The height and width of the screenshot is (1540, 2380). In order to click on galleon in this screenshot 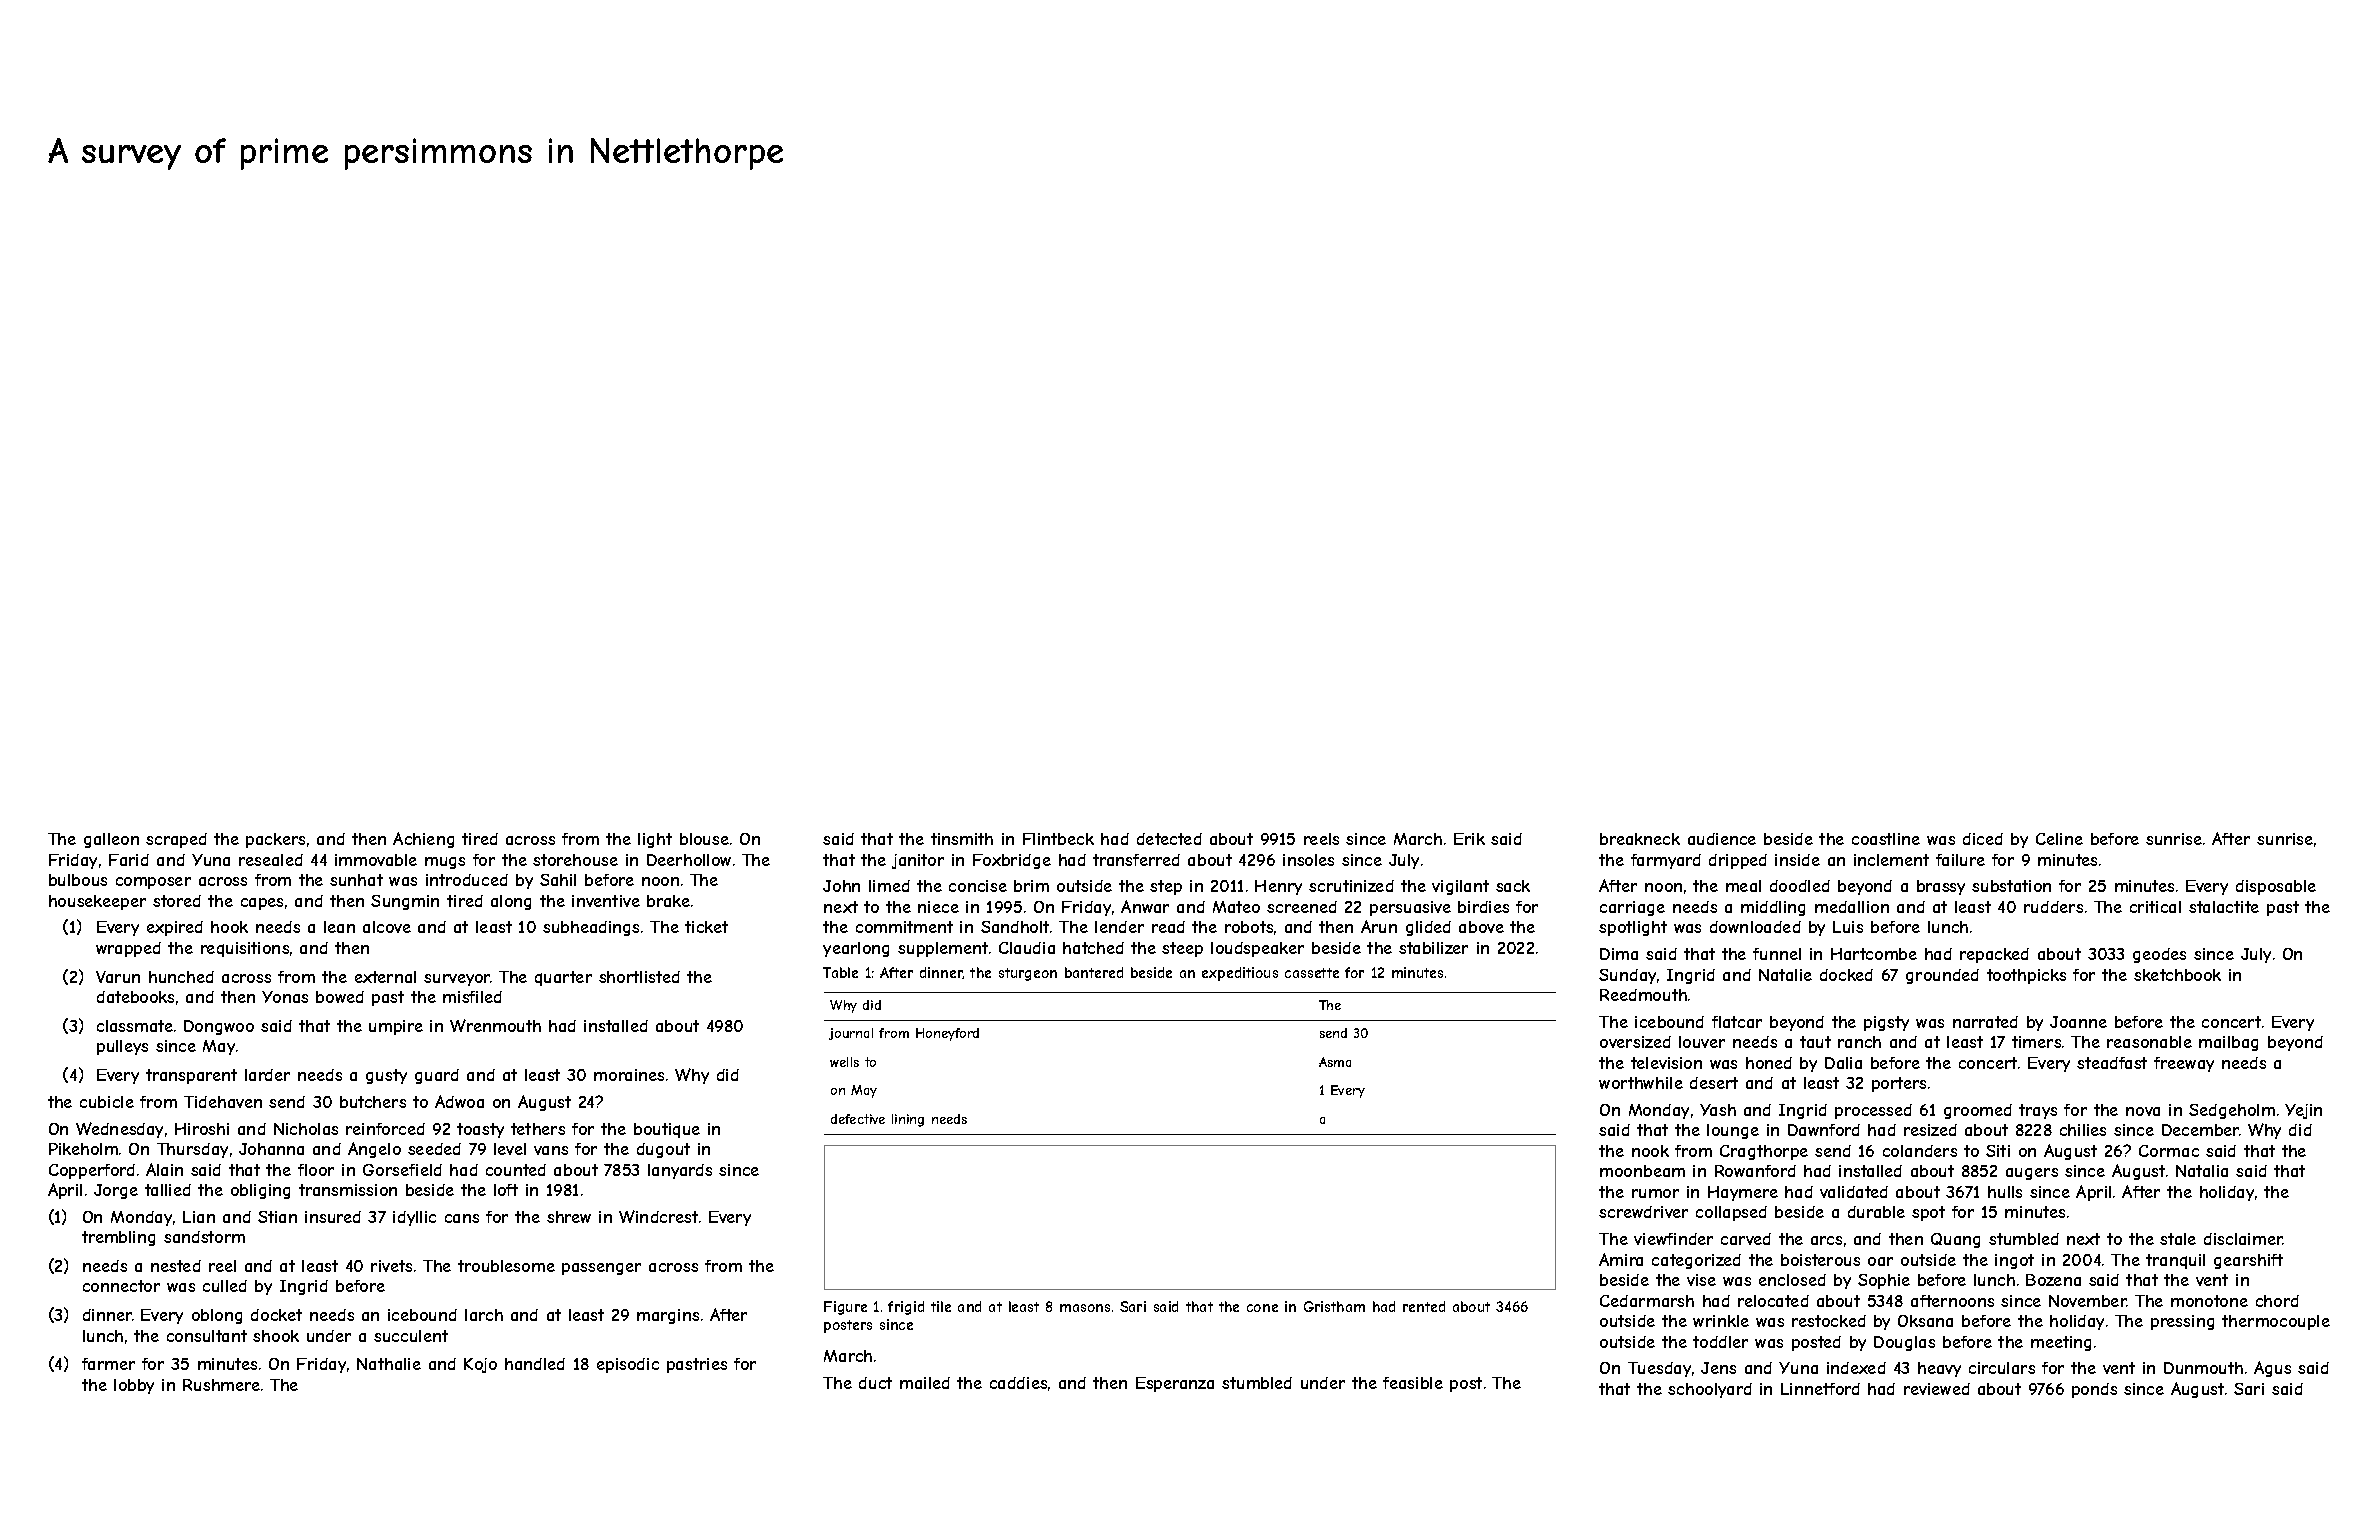, I will do `click(111, 840)`.
